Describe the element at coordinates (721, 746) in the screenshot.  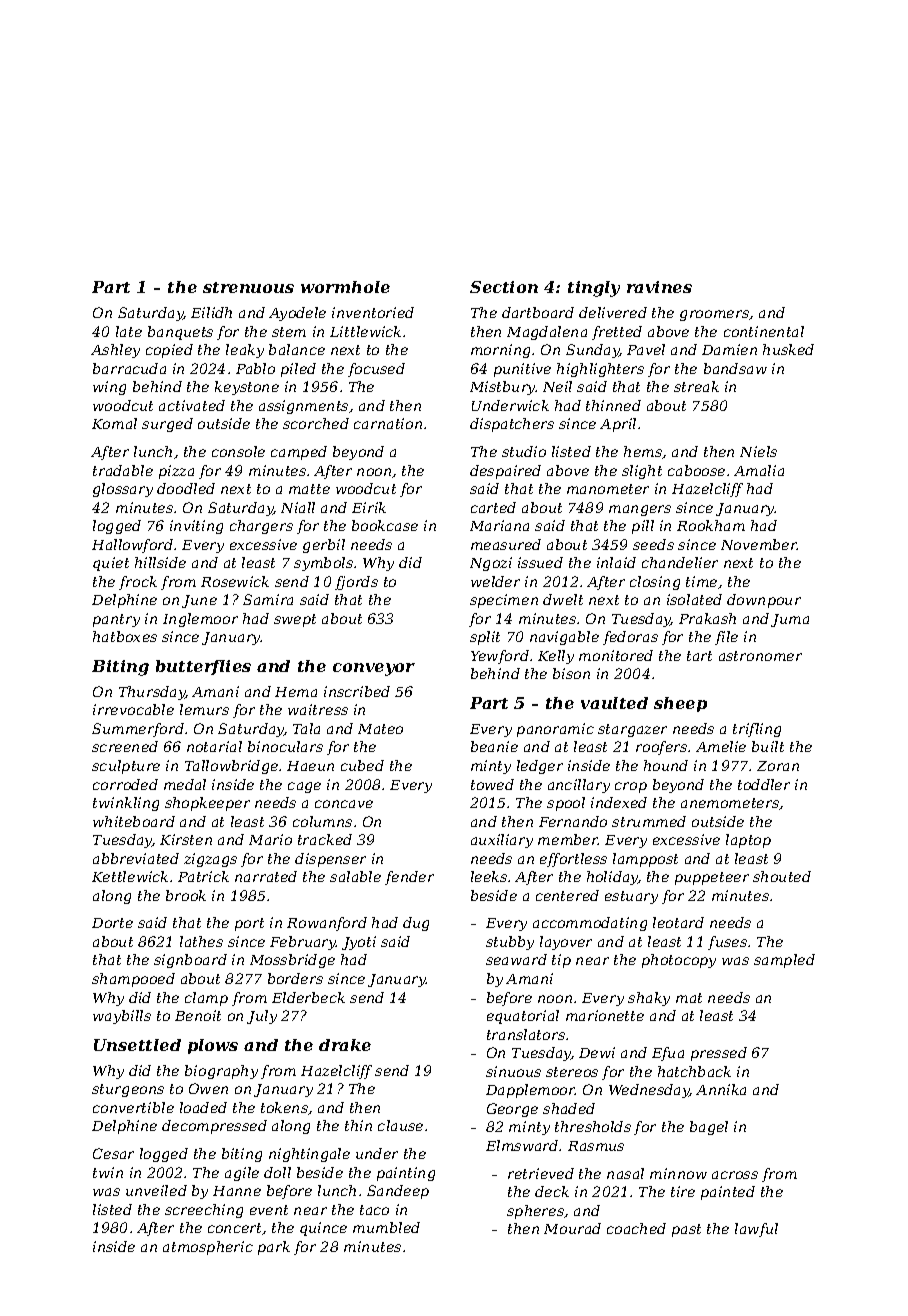
I see `Amelie` at that location.
